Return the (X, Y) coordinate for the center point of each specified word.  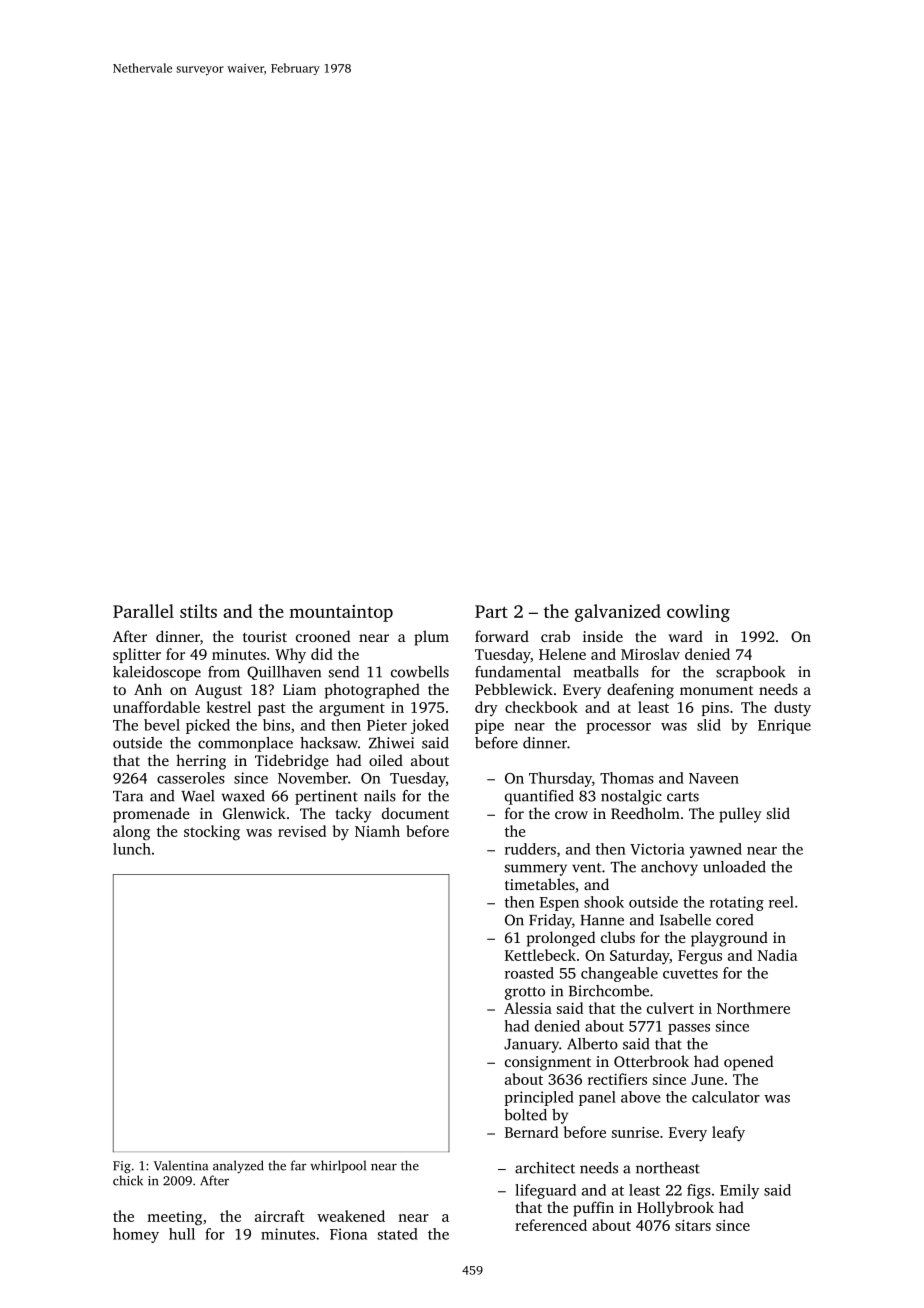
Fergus (700, 957)
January (531, 1046)
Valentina (181, 1165)
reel (781, 902)
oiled (386, 760)
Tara (128, 796)
